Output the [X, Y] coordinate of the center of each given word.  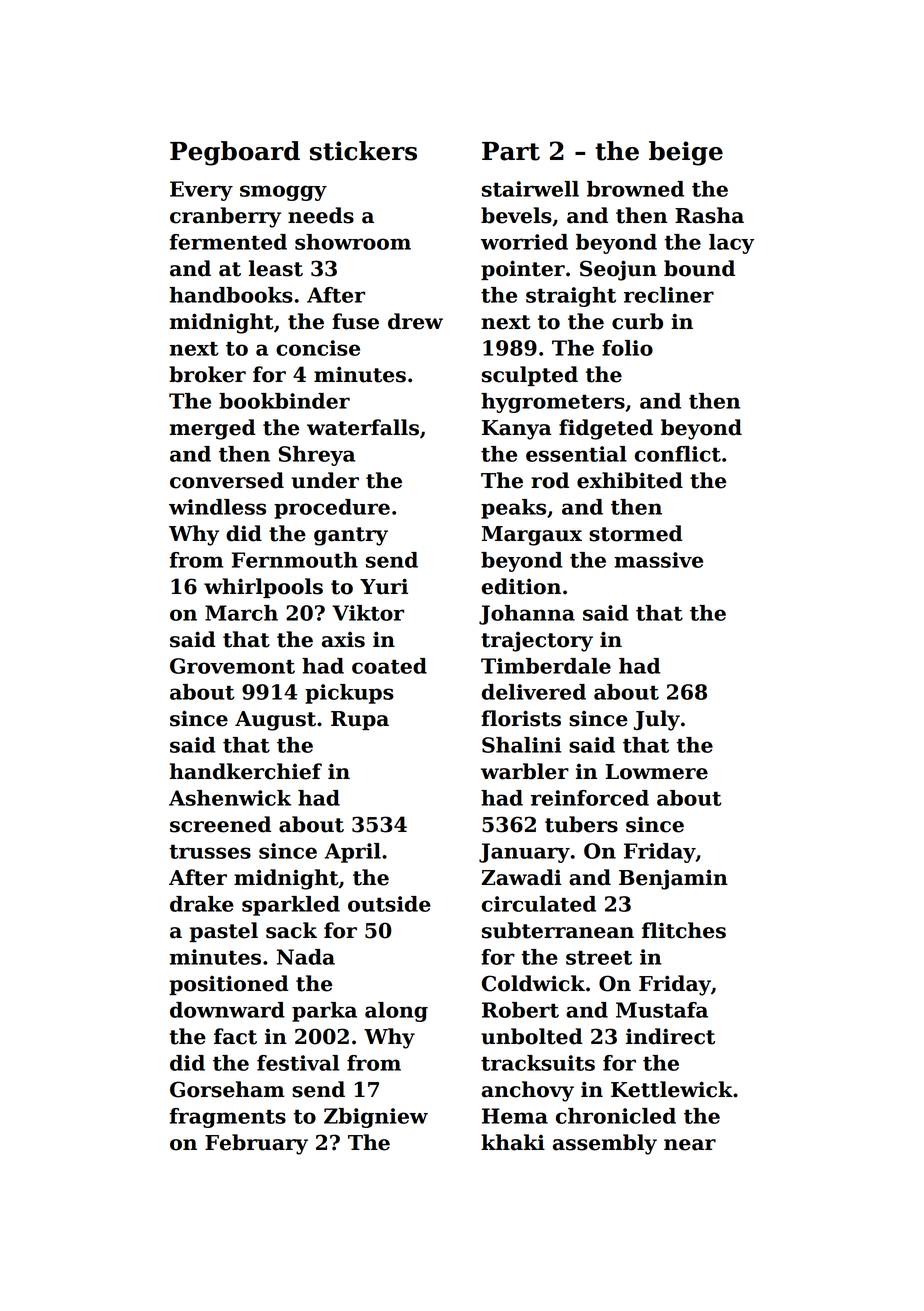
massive [658, 560]
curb [637, 321]
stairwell [530, 189]
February [256, 1144]
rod [550, 480]
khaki [513, 1142]
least [276, 268]
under [325, 480]
